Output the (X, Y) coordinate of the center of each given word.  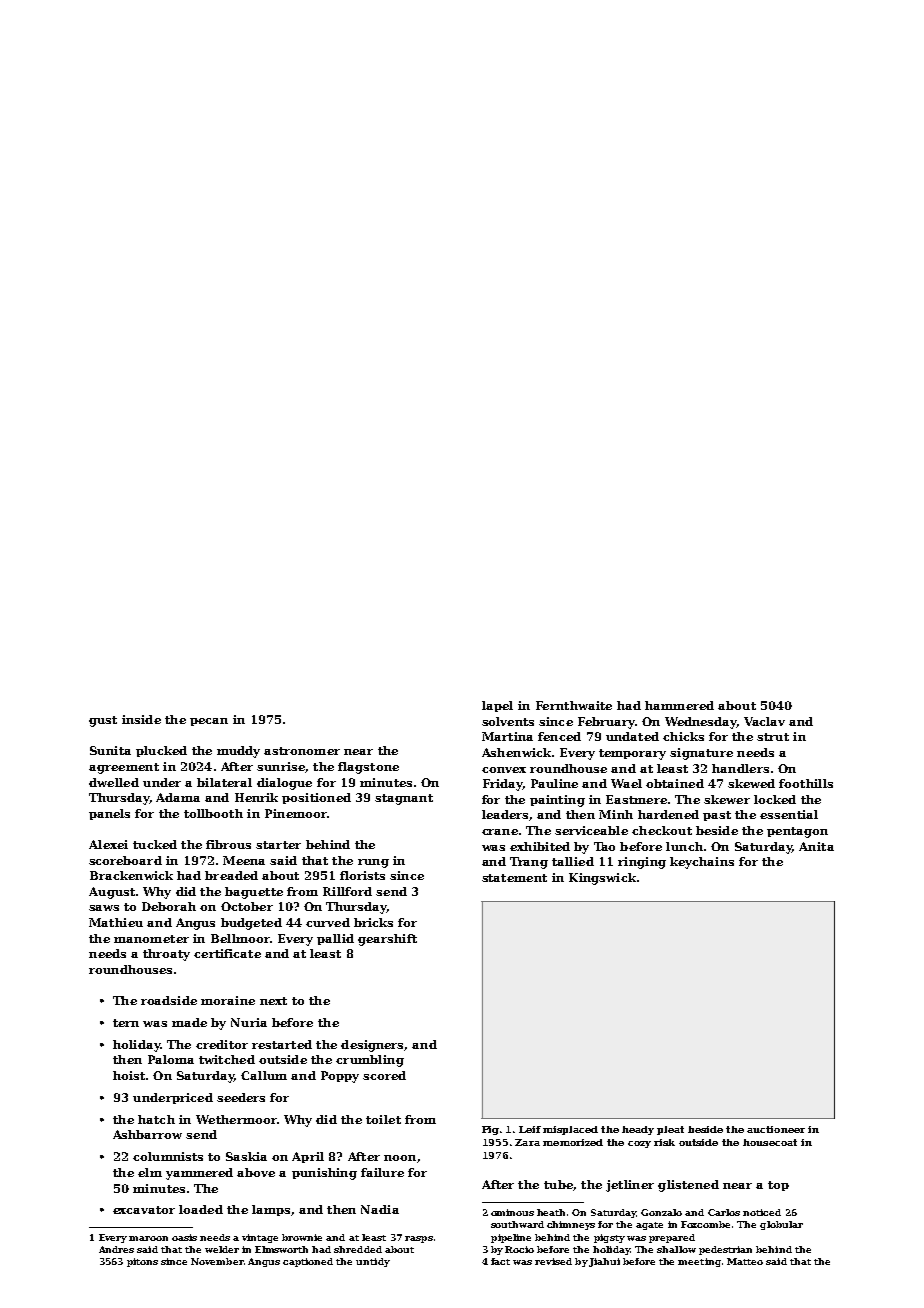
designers (372, 1046)
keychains (702, 863)
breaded (231, 875)
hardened (668, 814)
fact (500, 1261)
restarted (282, 1044)
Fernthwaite (574, 705)
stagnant (404, 799)
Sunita (110, 750)
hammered (679, 705)
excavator (144, 1210)
